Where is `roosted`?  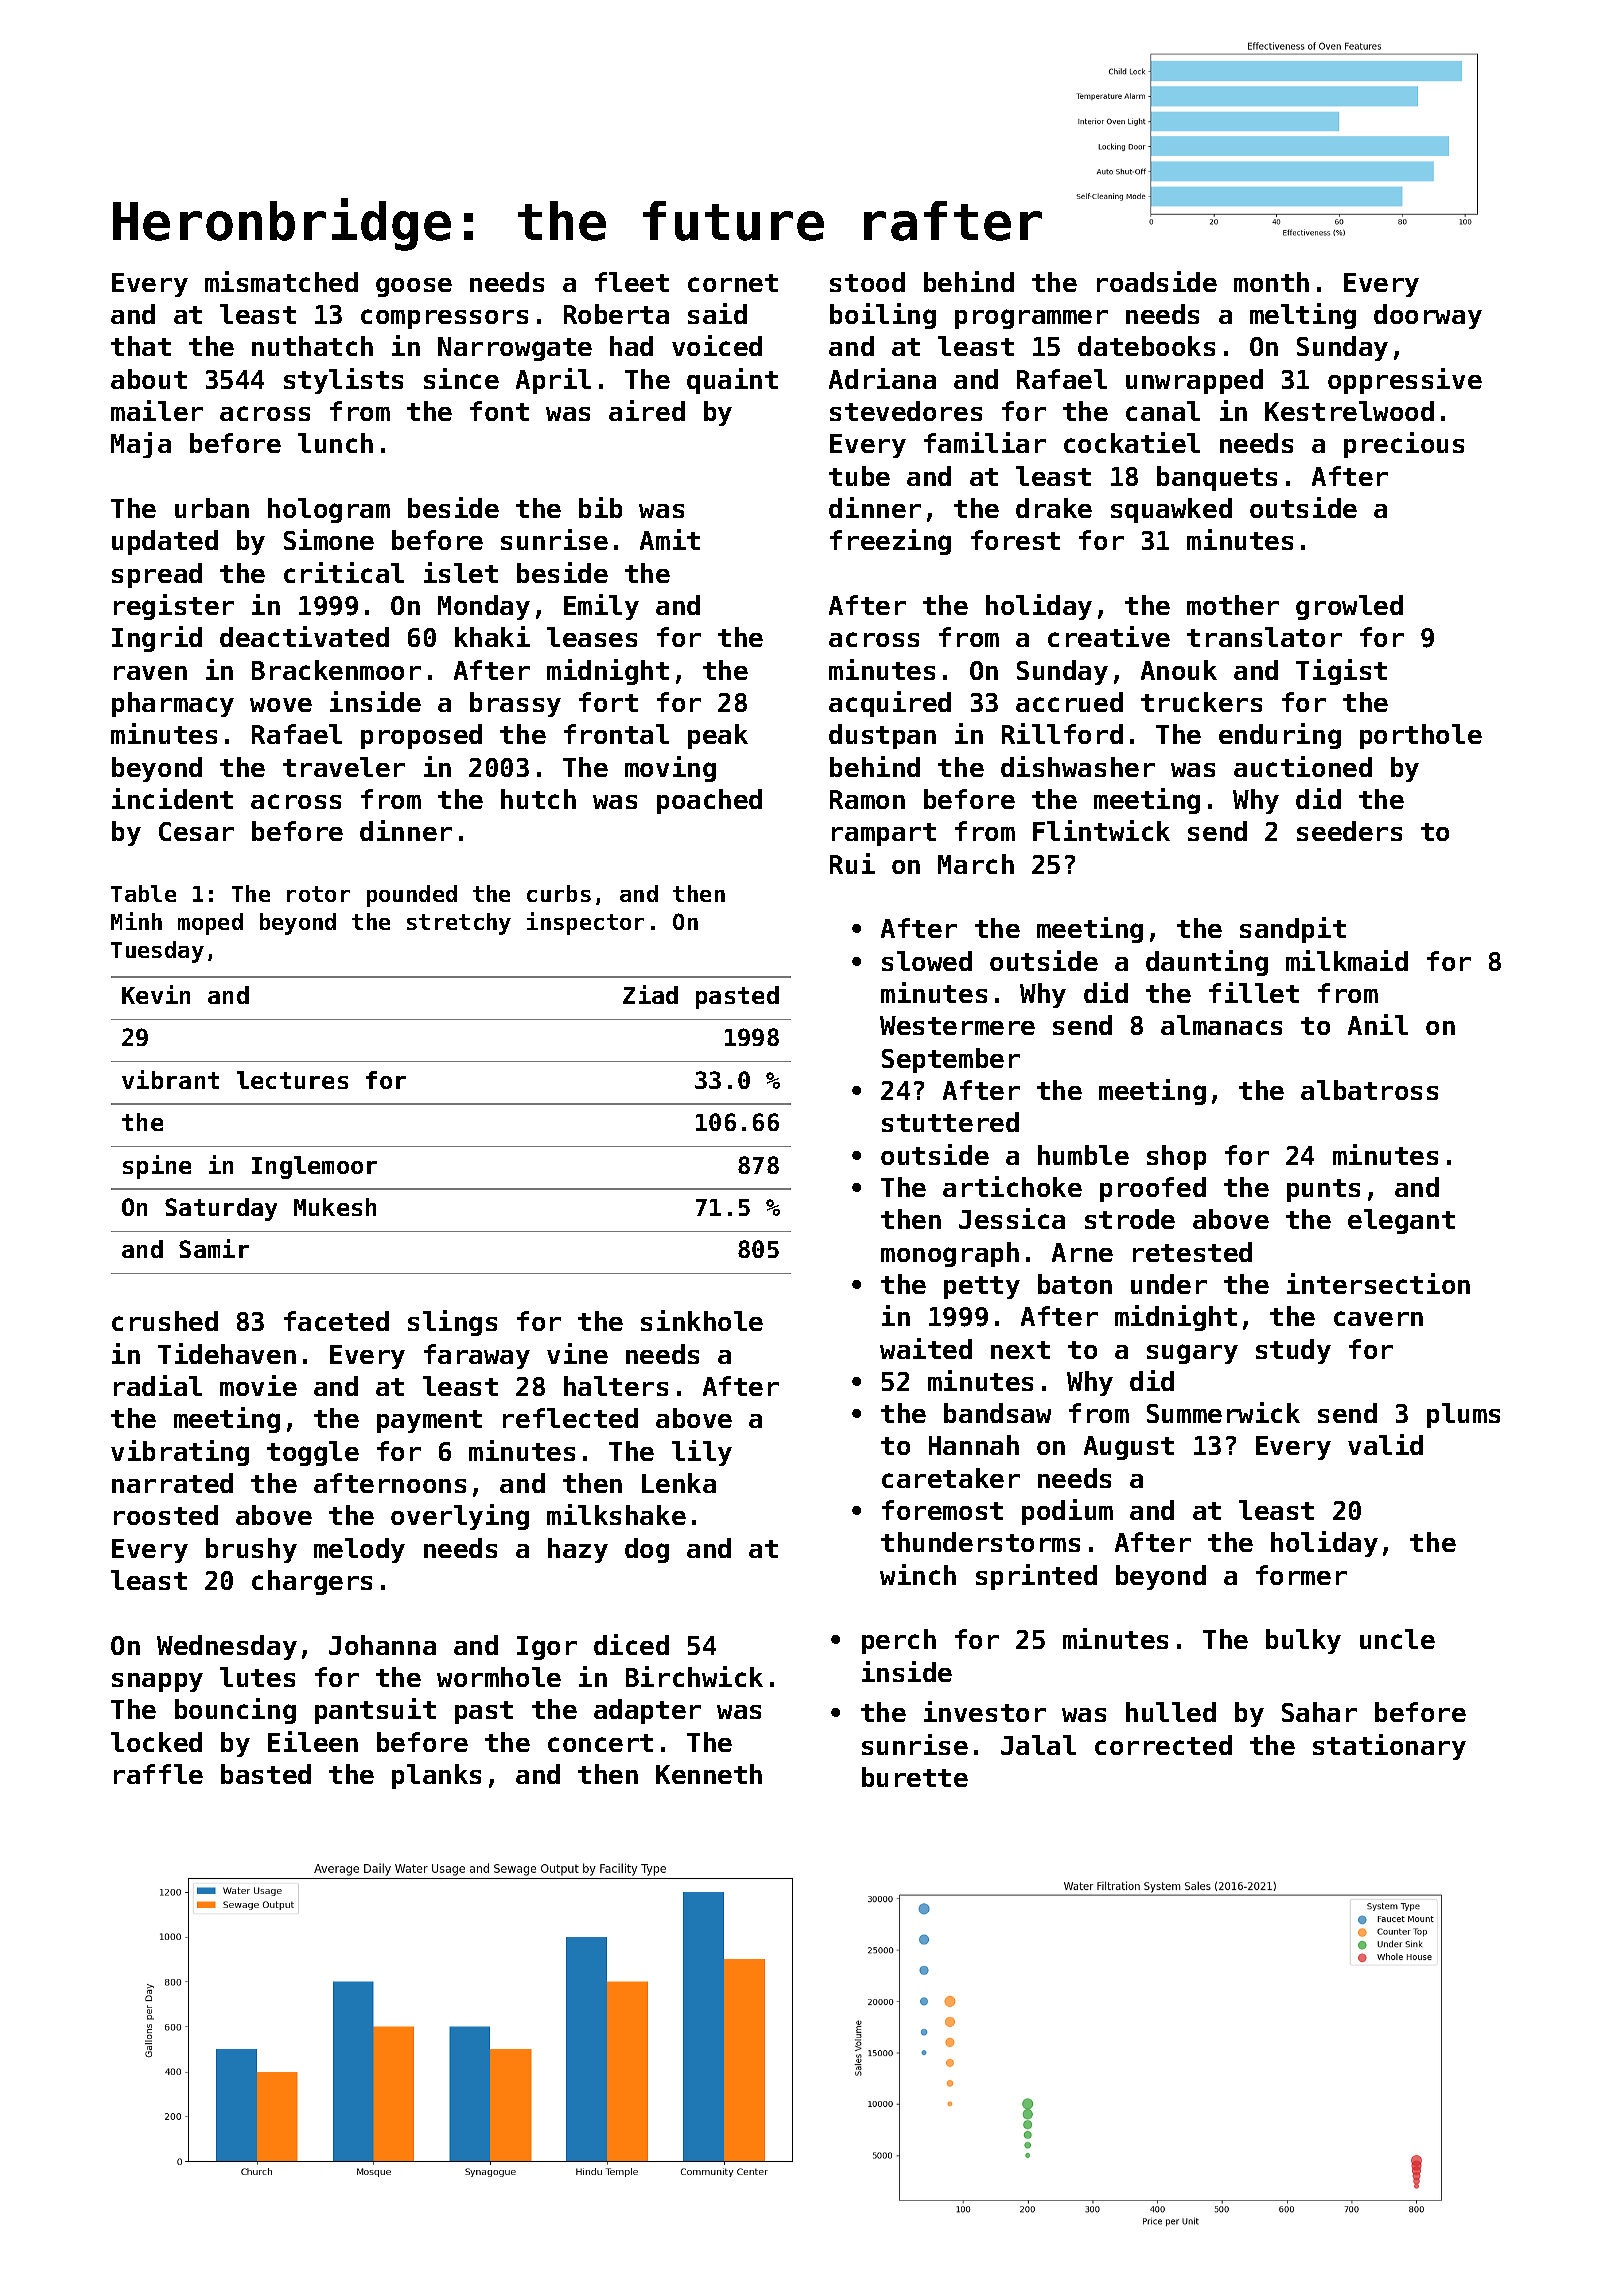 roosted is located at coordinates (166, 1515).
